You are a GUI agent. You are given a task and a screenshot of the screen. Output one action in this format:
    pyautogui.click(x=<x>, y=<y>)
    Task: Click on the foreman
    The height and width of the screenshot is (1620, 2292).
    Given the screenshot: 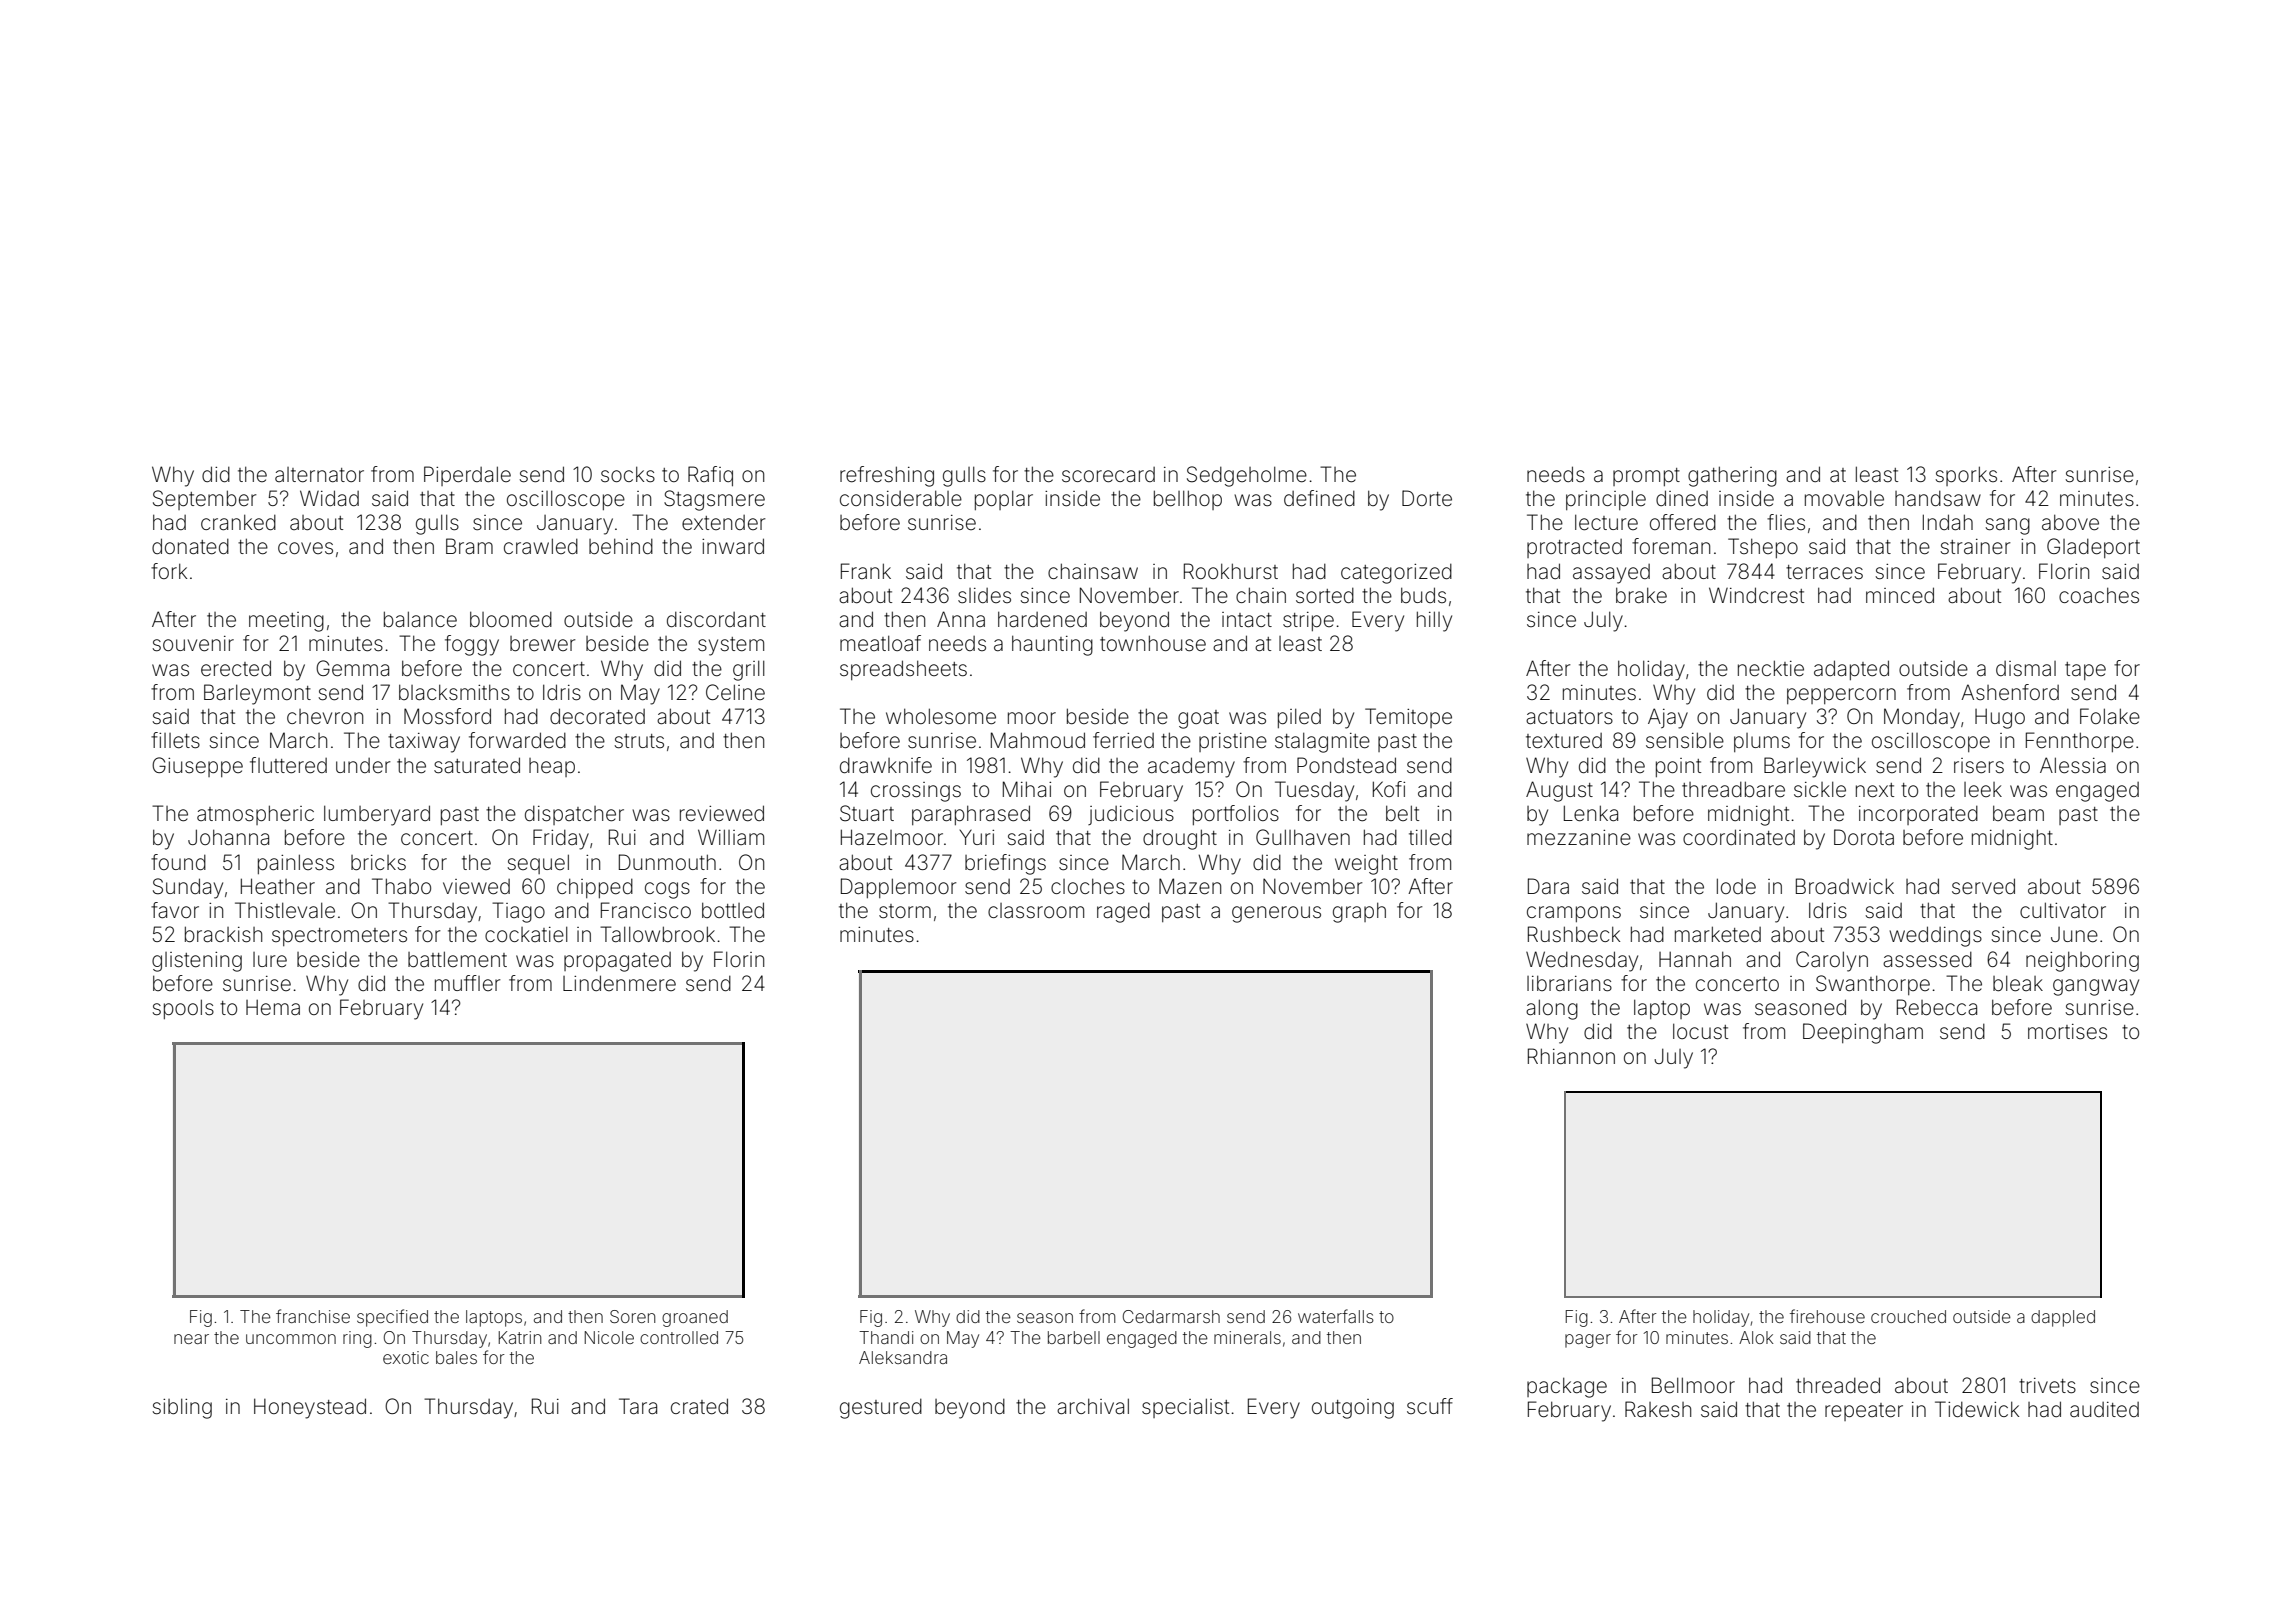 What is the action you would take?
    pyautogui.click(x=1671, y=546)
